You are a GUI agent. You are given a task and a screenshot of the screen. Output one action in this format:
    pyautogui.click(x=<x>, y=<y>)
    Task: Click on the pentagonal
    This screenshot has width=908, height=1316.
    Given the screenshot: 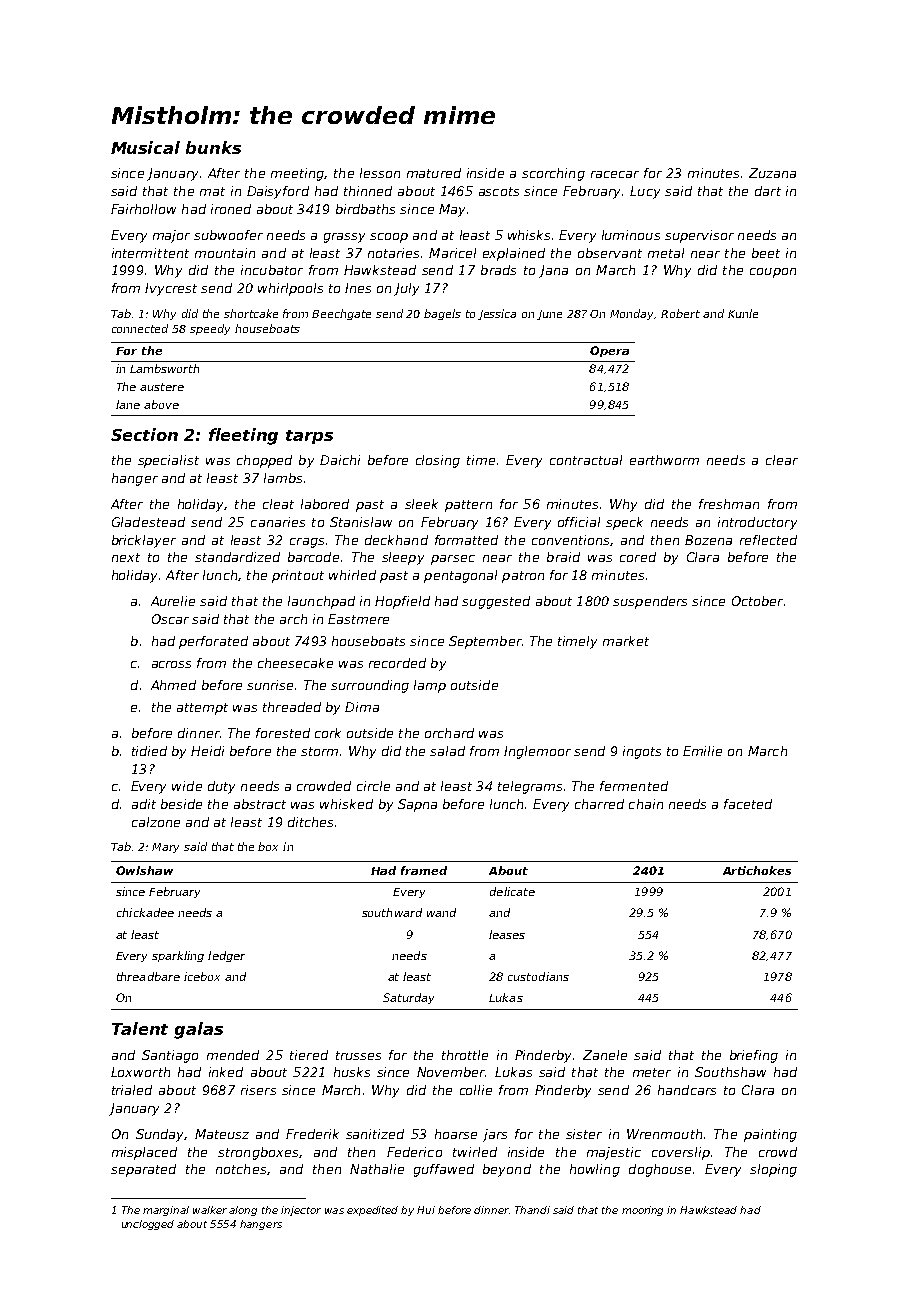 What is the action you would take?
    pyautogui.click(x=460, y=576)
